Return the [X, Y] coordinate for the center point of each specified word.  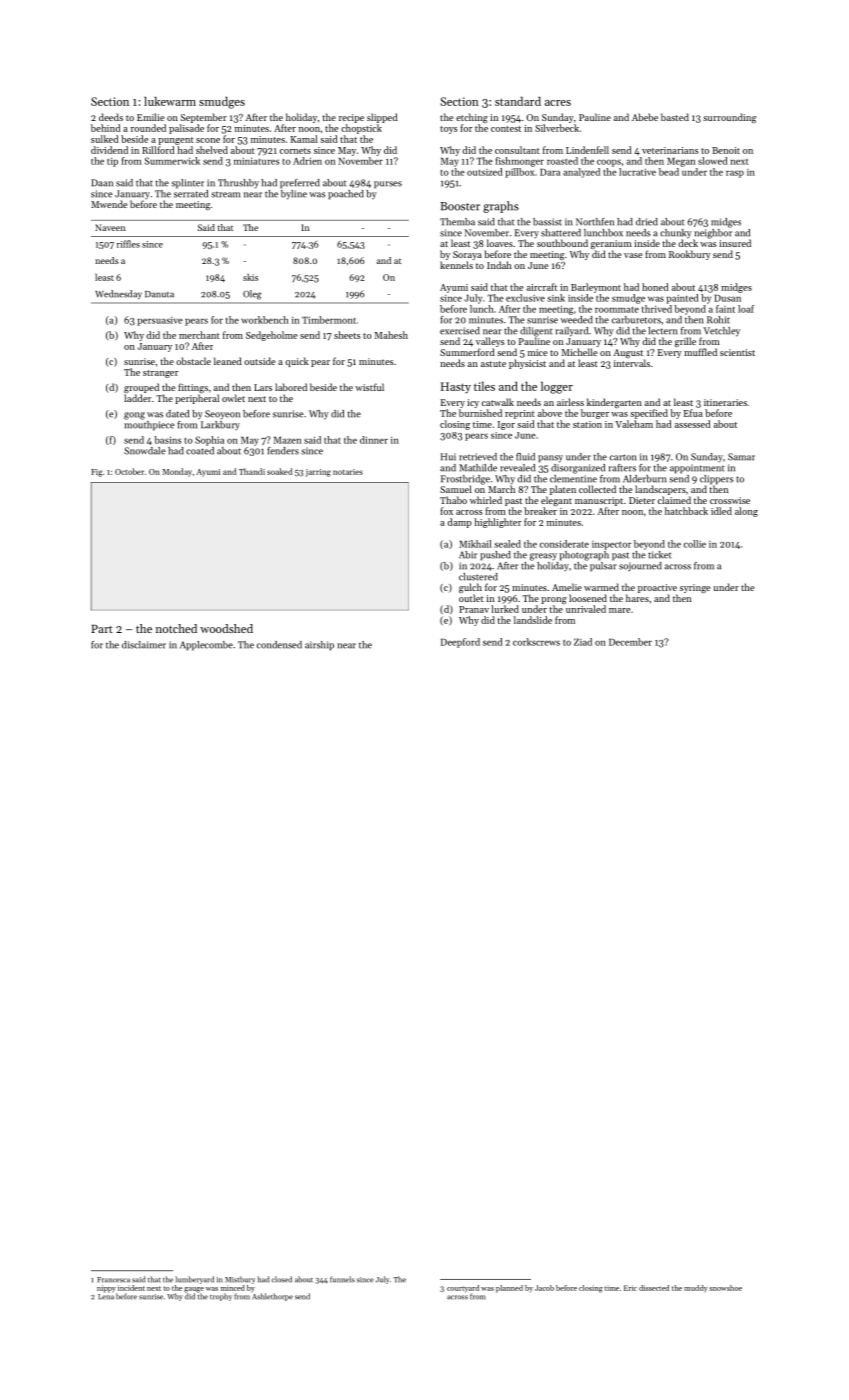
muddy [695, 1289]
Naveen [110, 227]
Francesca [113, 1280]
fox [446, 511]
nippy [106, 1289]
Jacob [544, 1288]
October [129, 471]
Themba [457, 222]
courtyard [463, 1289]
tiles [484, 386]
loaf [746, 309]
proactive [657, 588]
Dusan [727, 298]
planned [509, 1289]
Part [102, 628]
